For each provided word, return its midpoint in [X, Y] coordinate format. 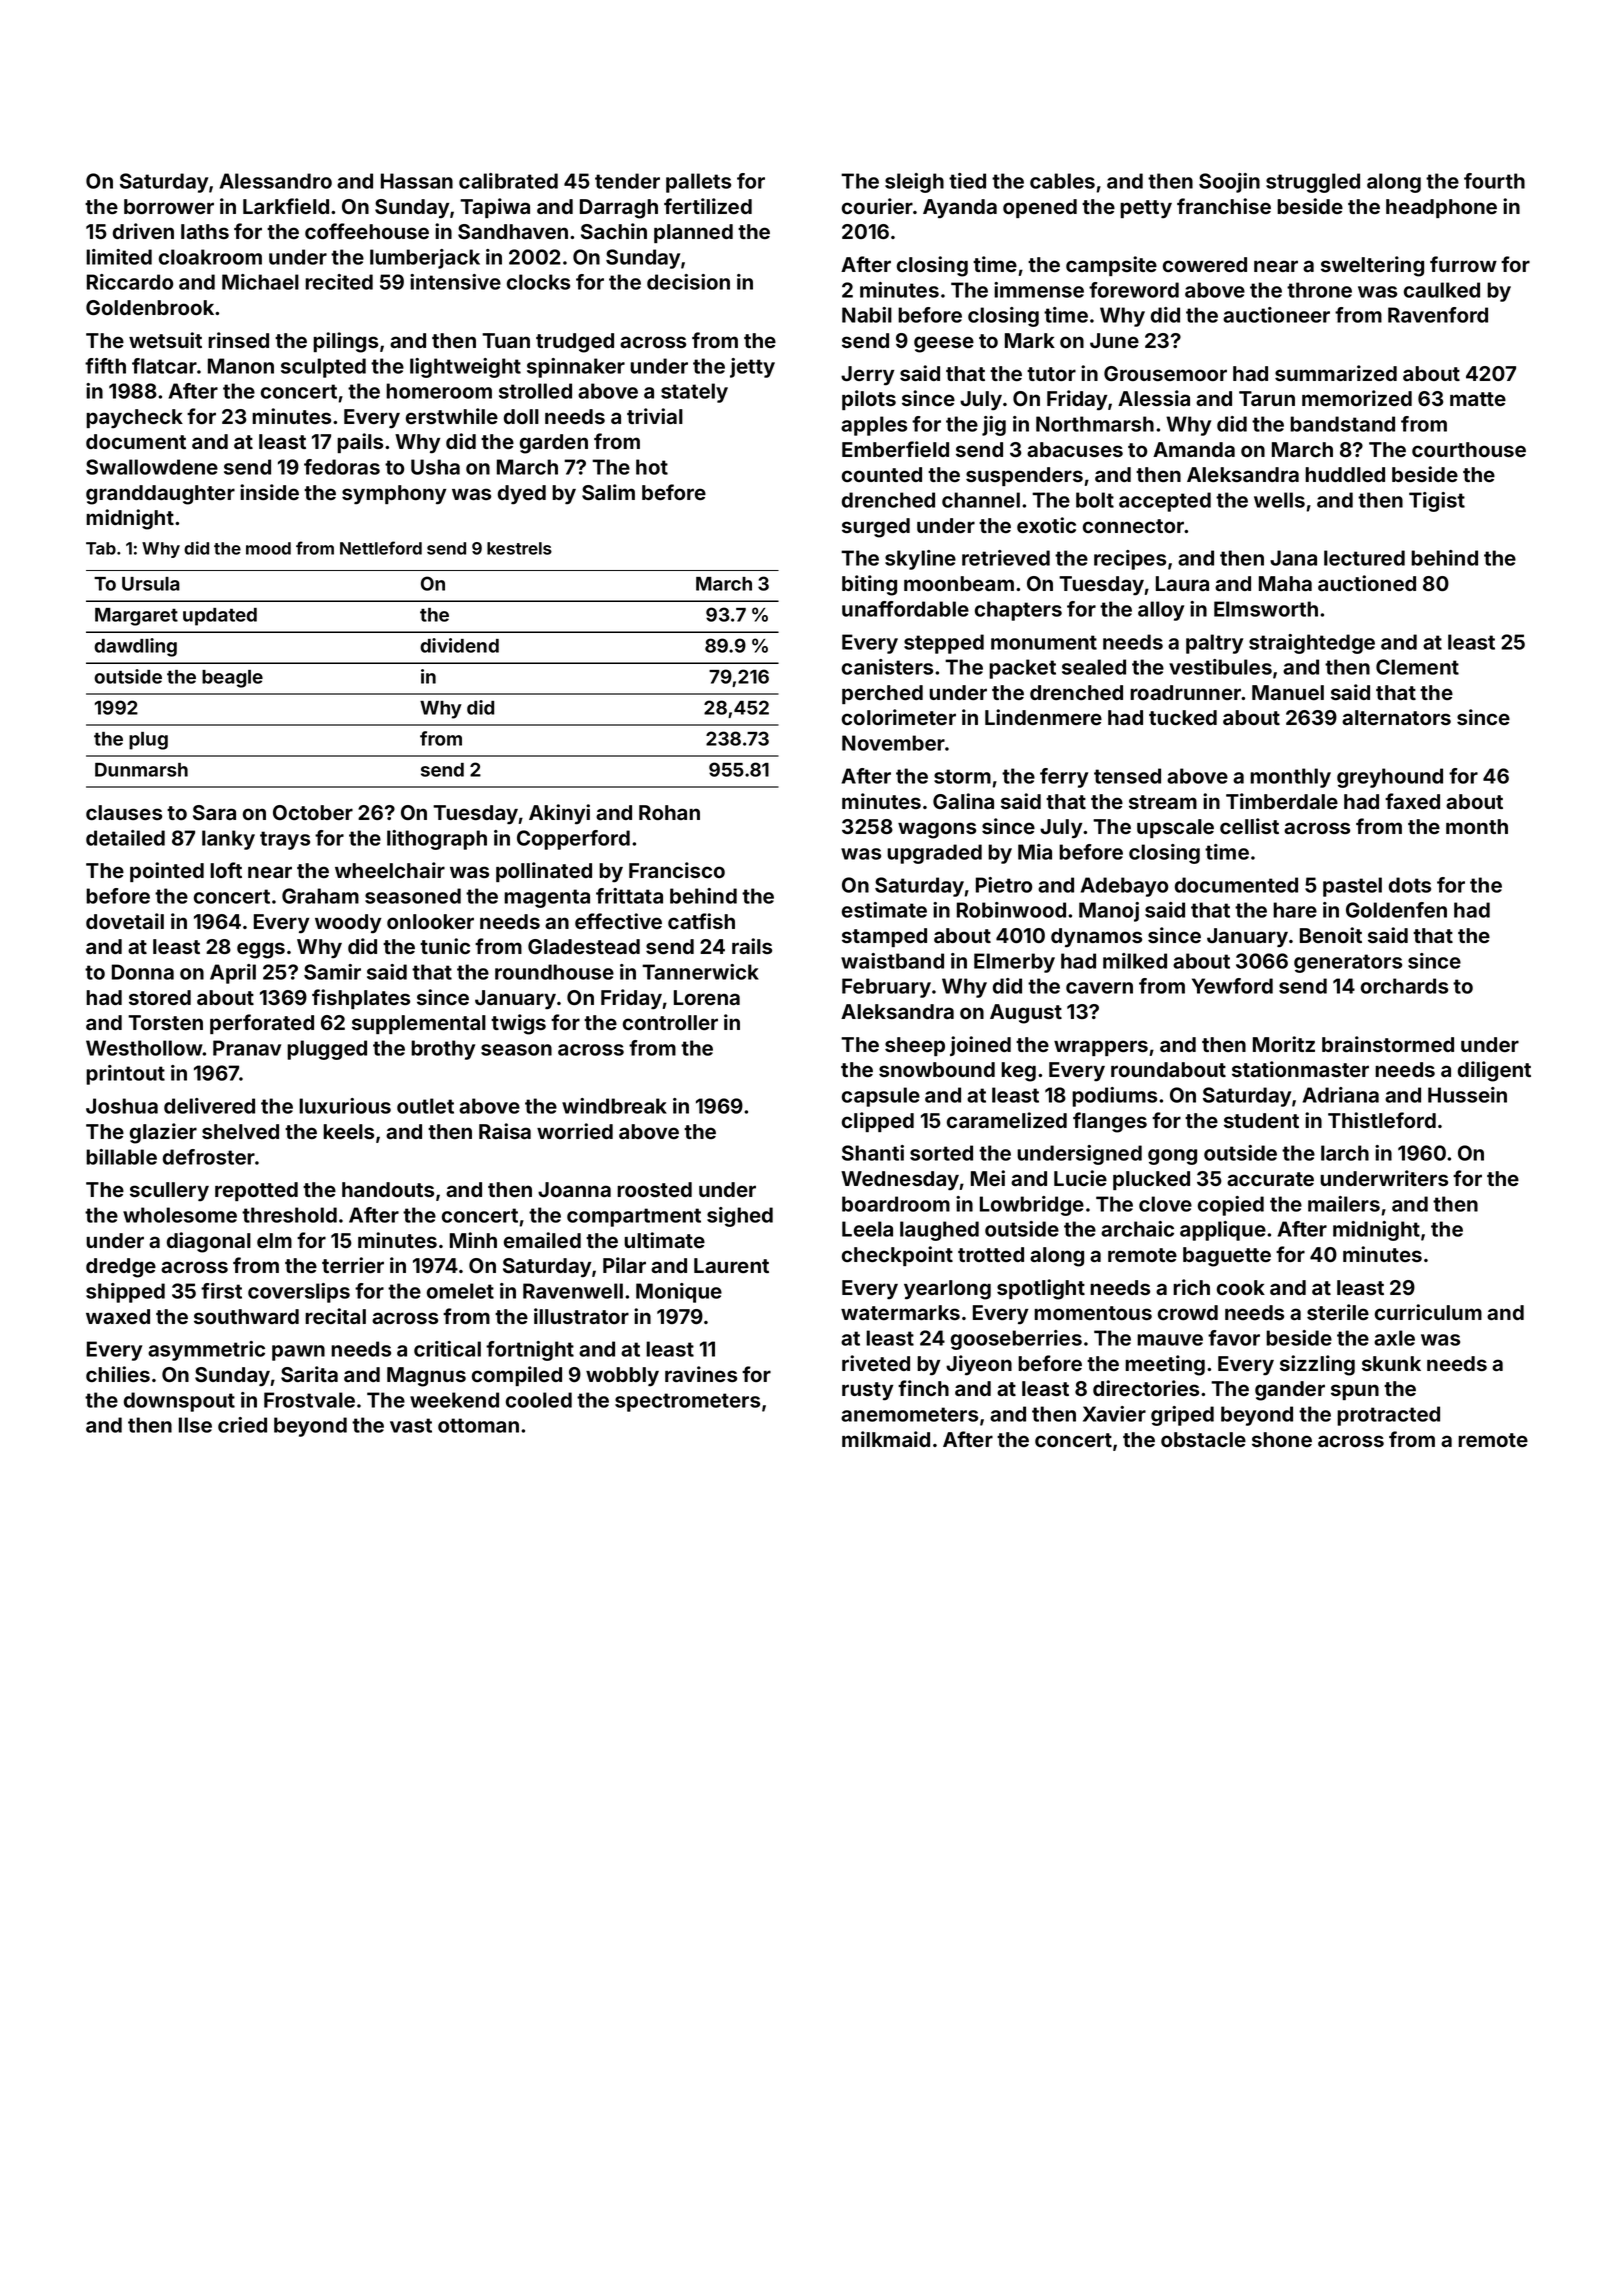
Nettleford [381, 548]
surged [876, 528]
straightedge [1312, 644]
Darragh [619, 209]
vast [411, 1425]
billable [121, 1157]
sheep [915, 1046]
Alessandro [276, 181]
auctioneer [1276, 315]
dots [1410, 885]
